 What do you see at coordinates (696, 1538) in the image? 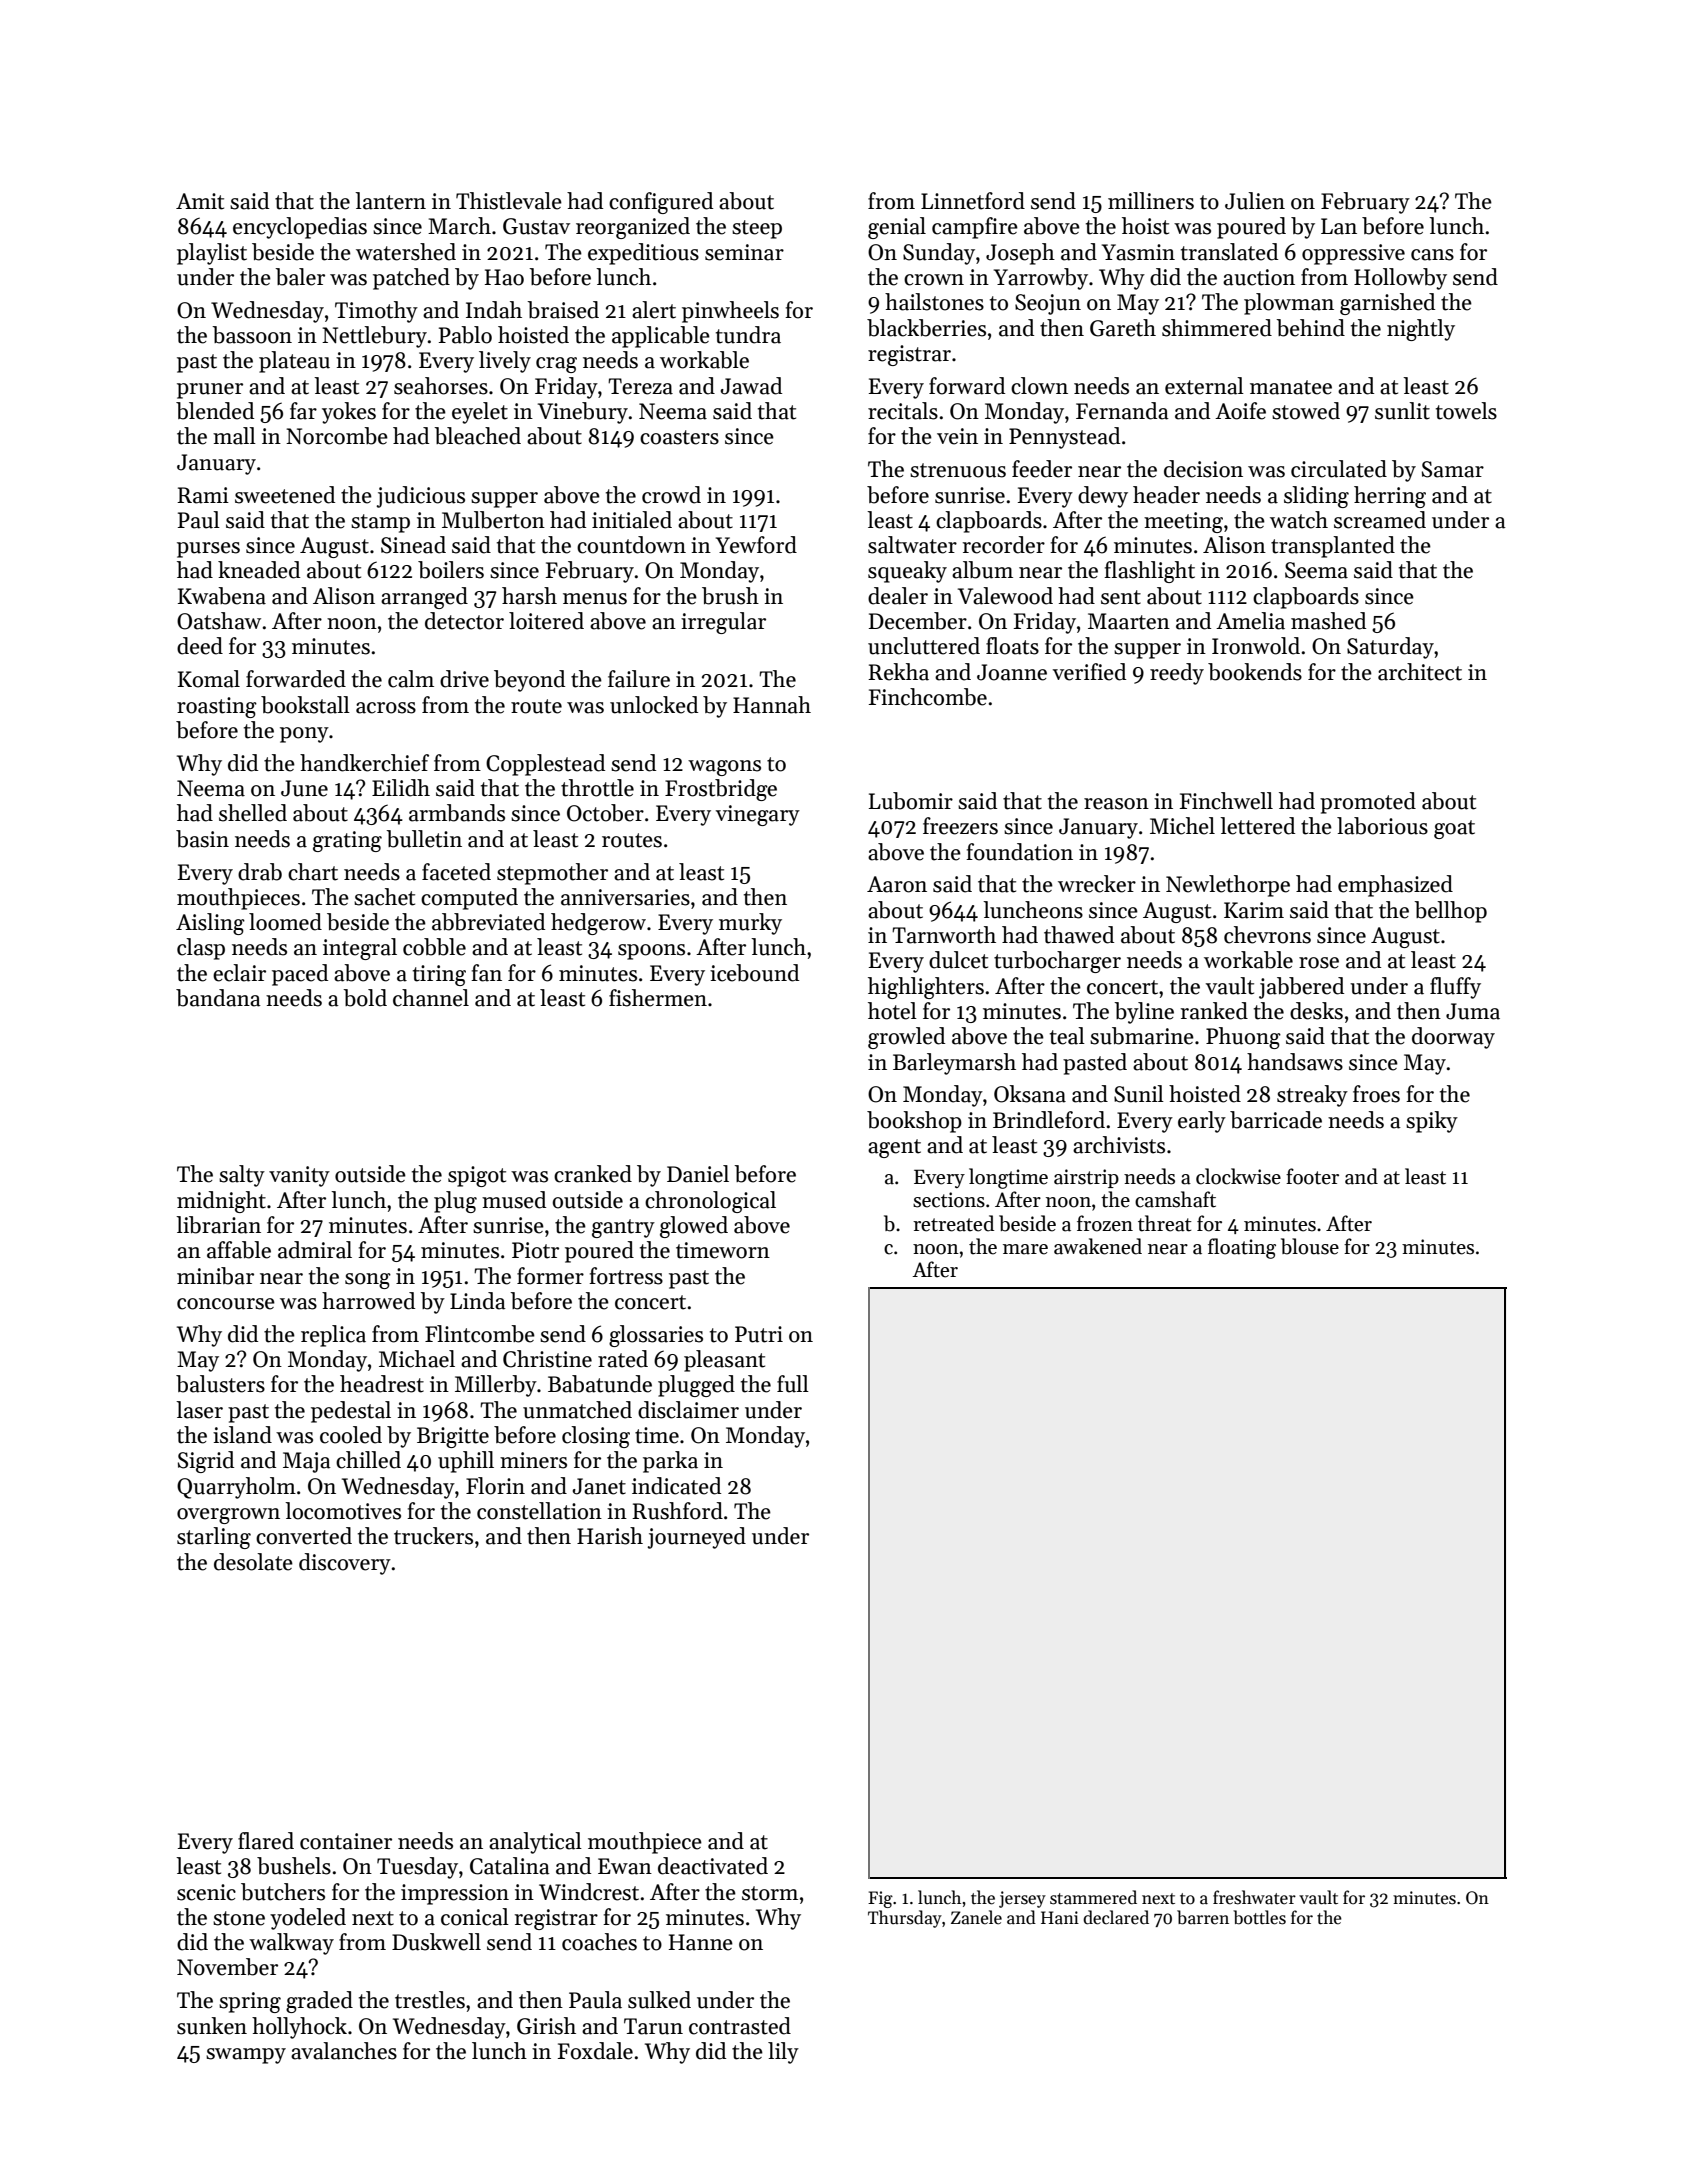
I see `journeyed` at bounding box center [696, 1538].
